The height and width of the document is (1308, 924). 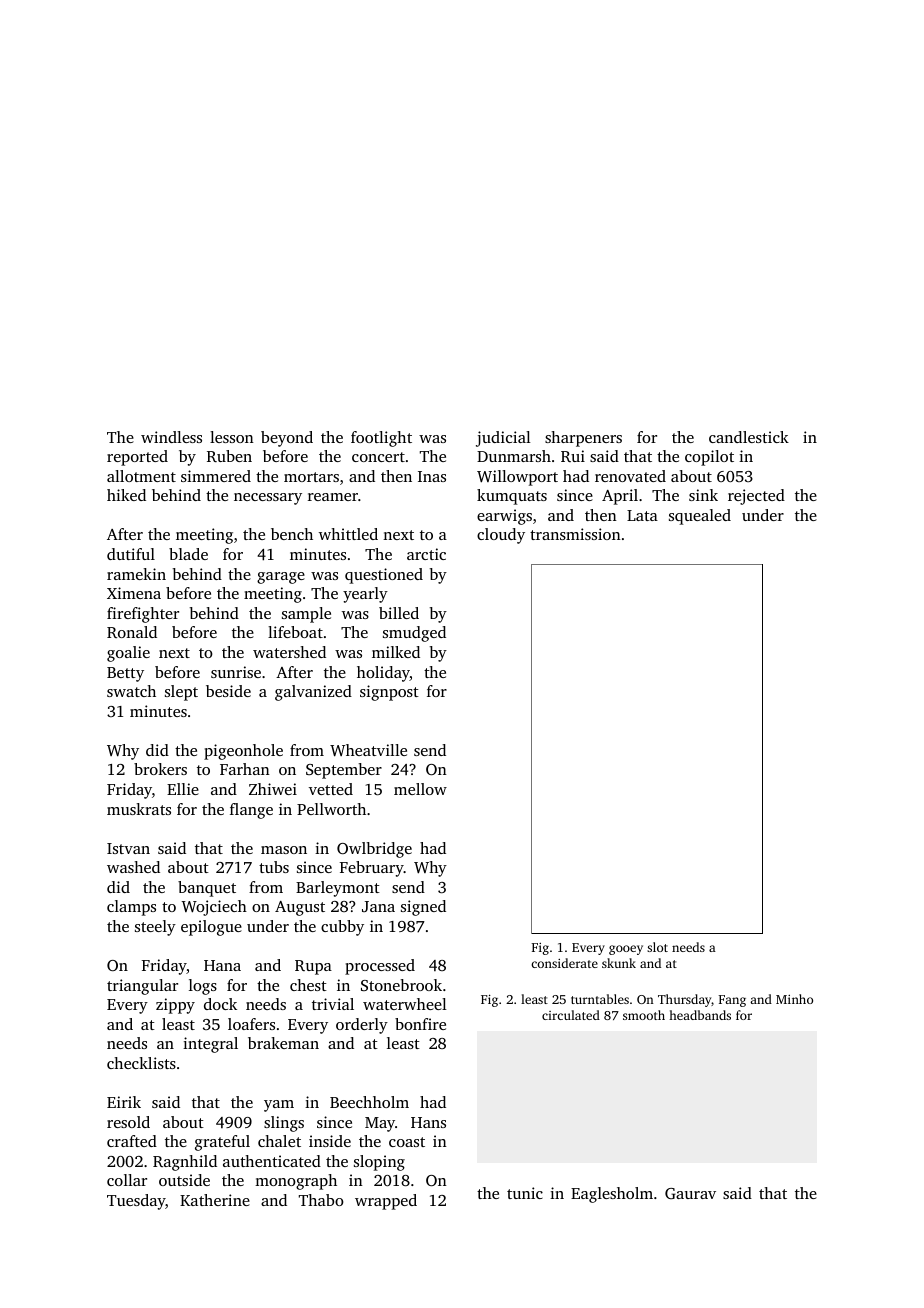 What do you see at coordinates (690, 1193) in the document?
I see `Gaurav` at bounding box center [690, 1193].
